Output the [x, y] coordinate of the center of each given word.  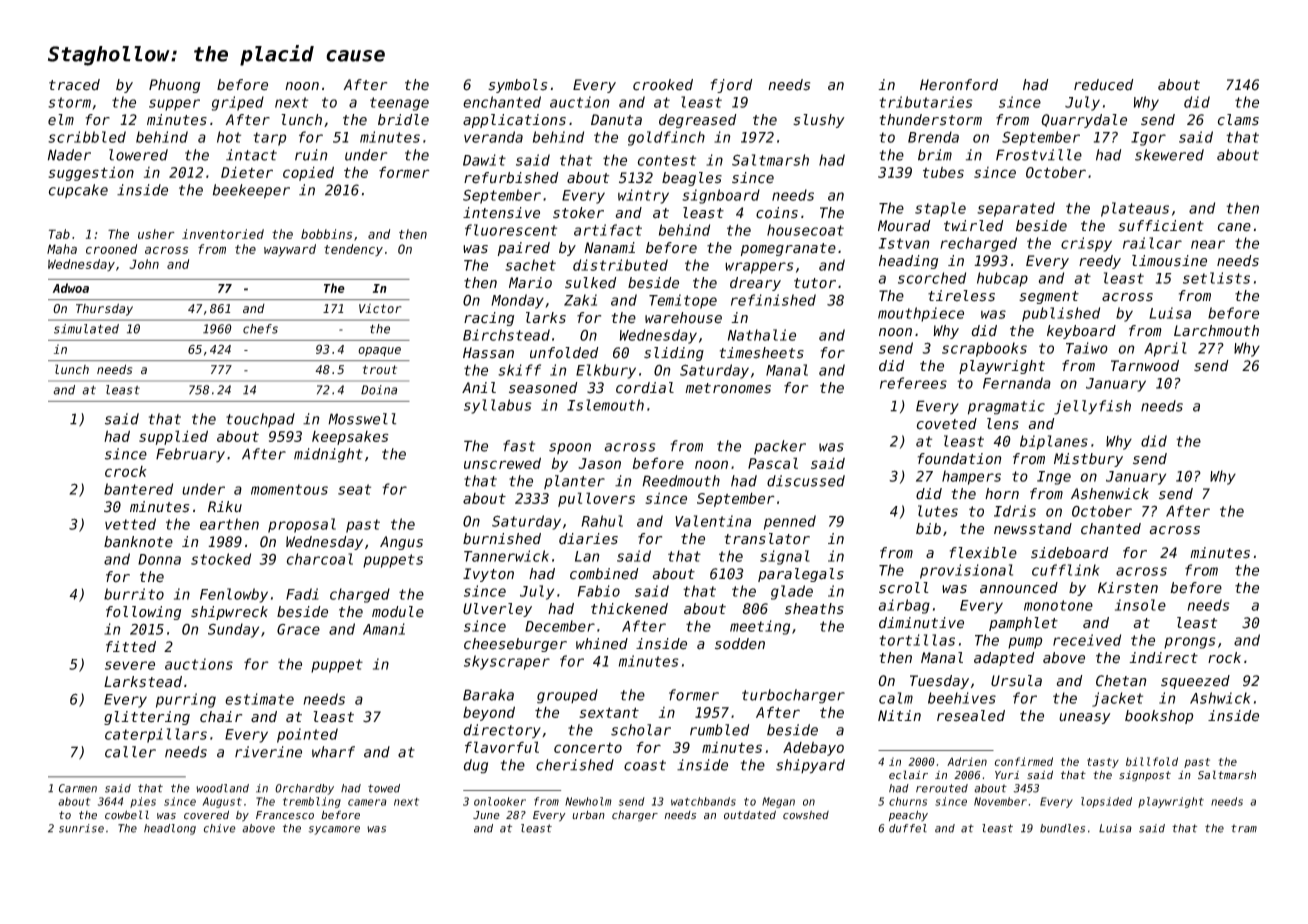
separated [1016, 209]
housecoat [805, 230]
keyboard [1081, 332]
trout [380, 369]
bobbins [326, 234]
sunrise [81, 828]
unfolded [564, 353]
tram [1244, 828]
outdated [750, 814]
